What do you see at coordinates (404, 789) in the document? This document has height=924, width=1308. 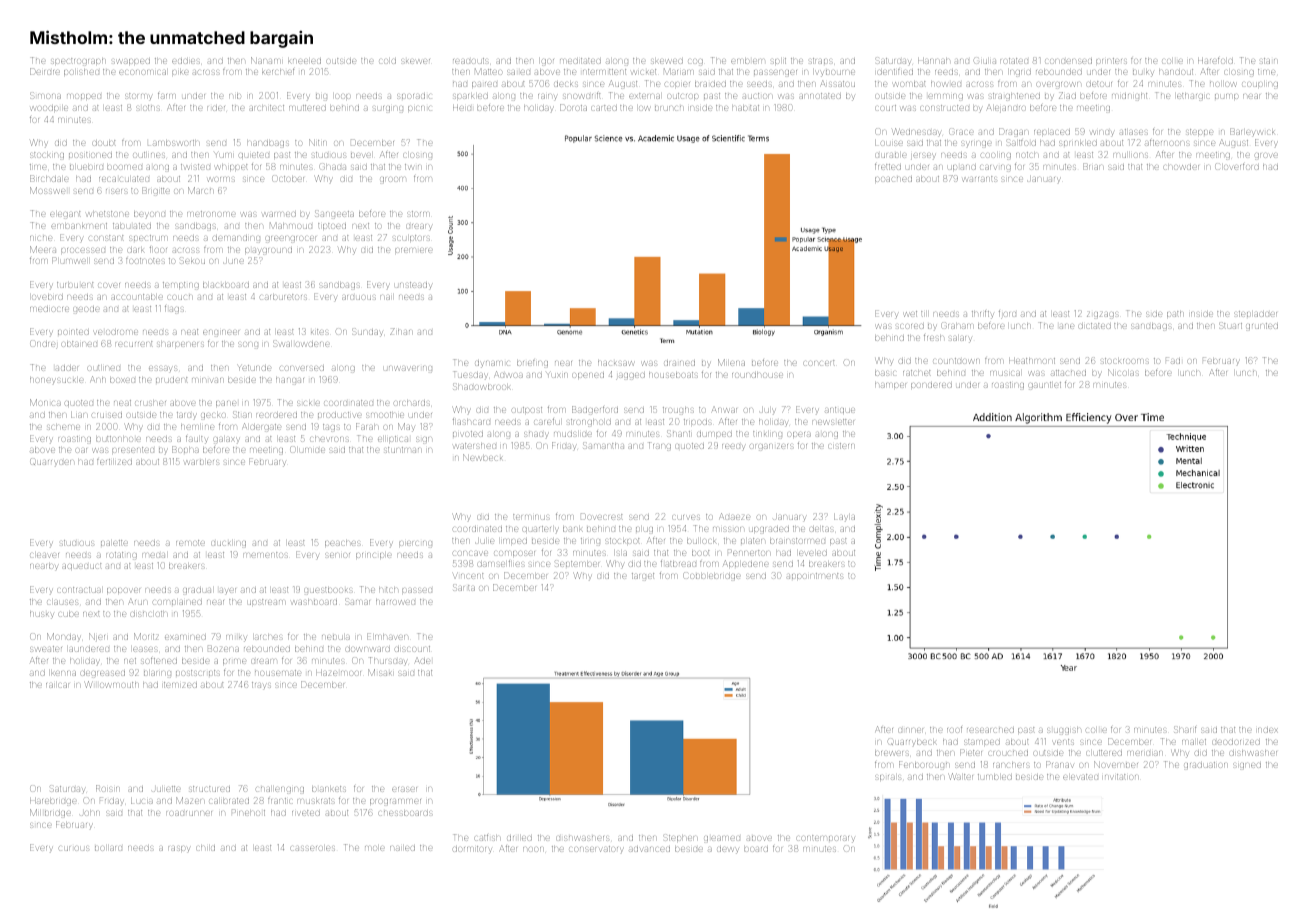 I see `eraser` at bounding box center [404, 789].
